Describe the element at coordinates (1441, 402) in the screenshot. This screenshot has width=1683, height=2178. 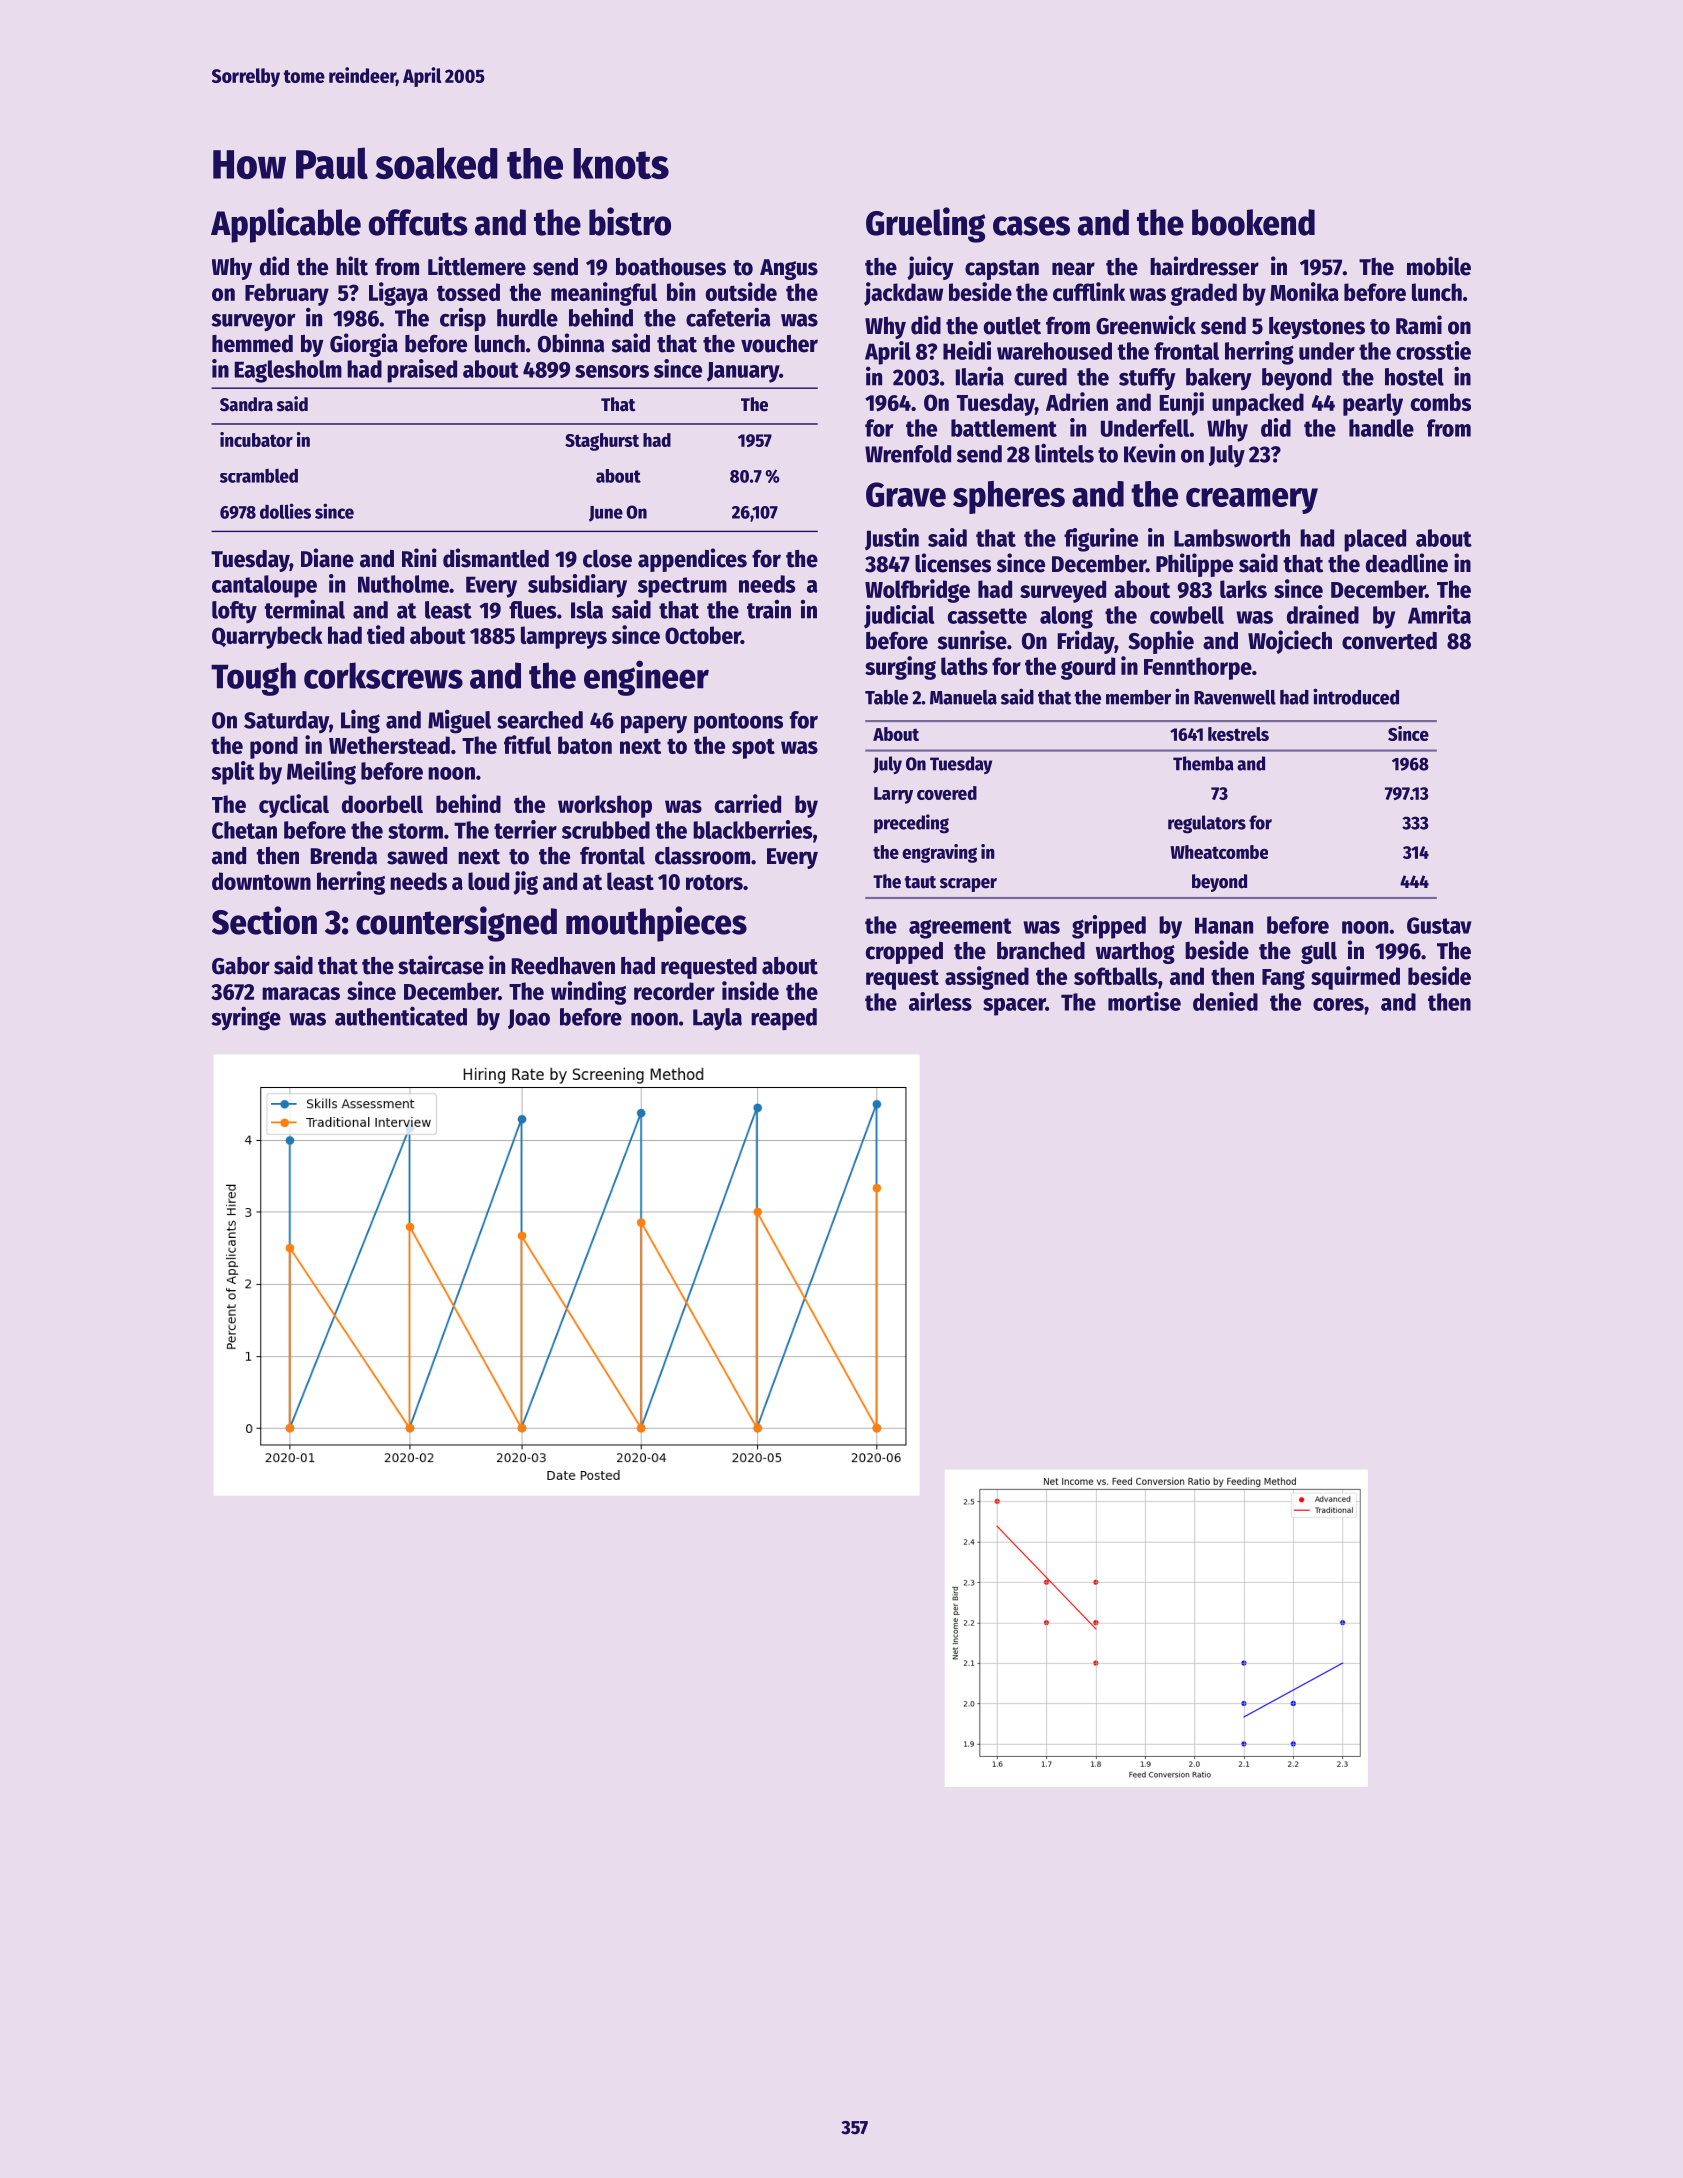
I see `combs` at that location.
